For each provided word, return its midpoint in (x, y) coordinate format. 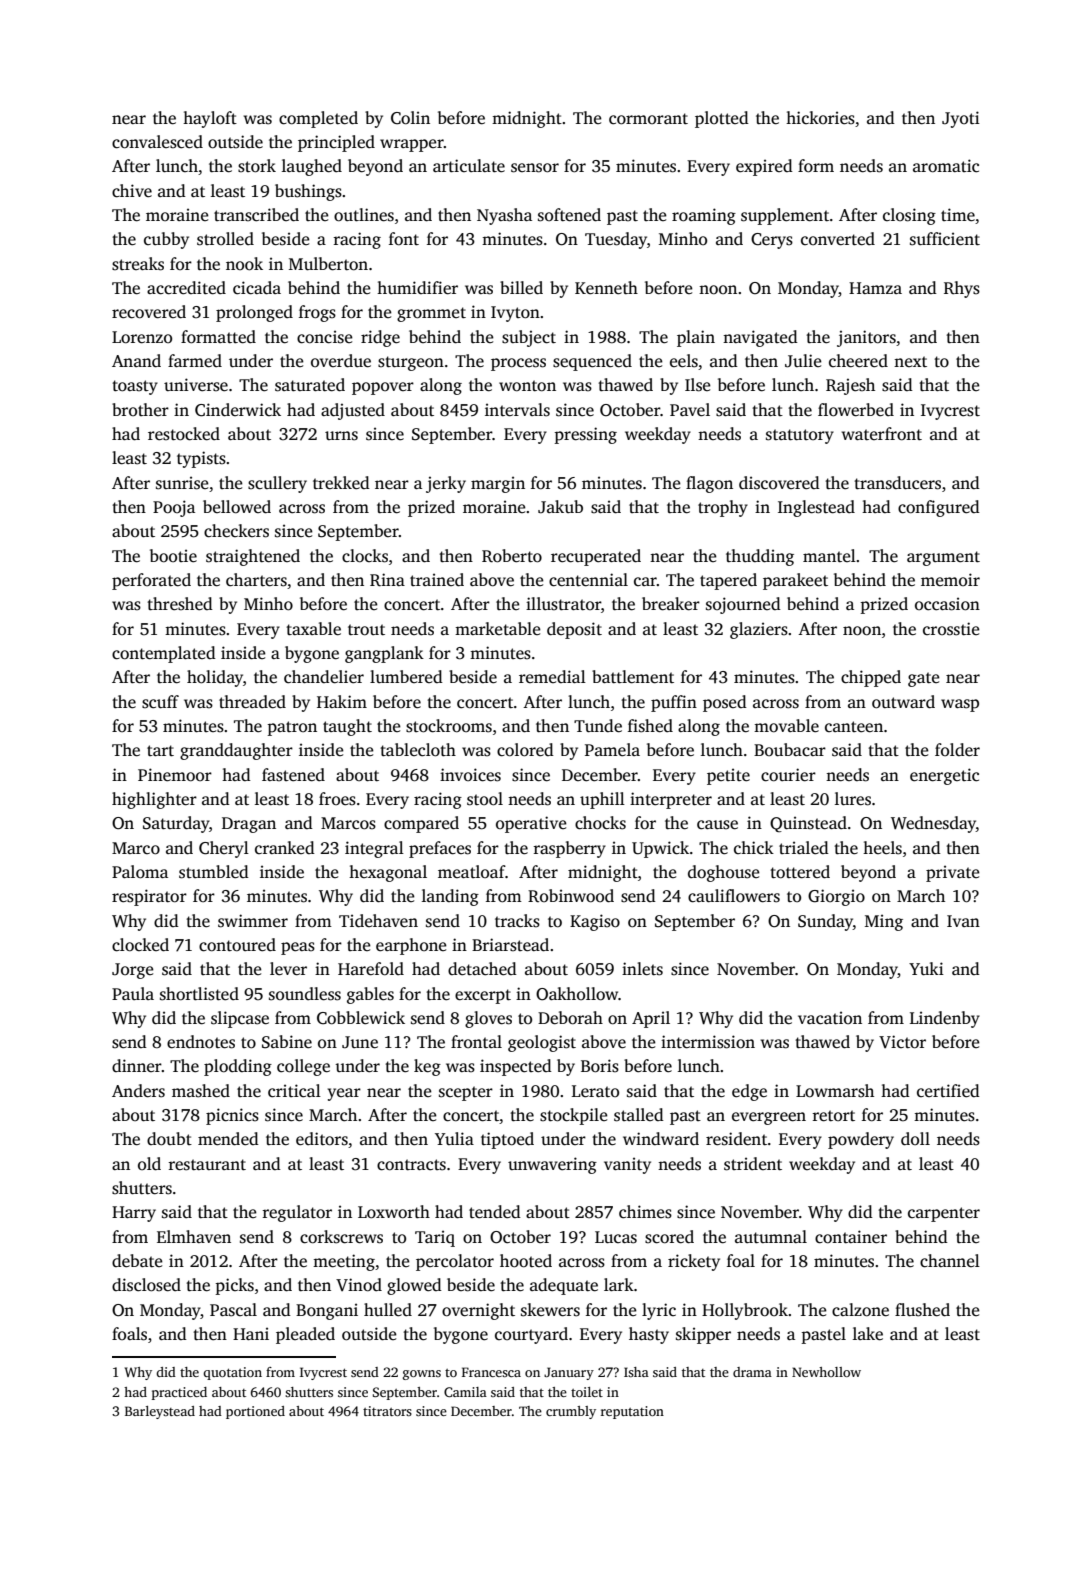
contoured (237, 945)
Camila (465, 1392)
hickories (820, 118)
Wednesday (933, 824)
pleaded (305, 1335)
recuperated (596, 557)
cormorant (648, 119)
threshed (180, 604)
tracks (517, 921)
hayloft (210, 119)
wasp (960, 705)
